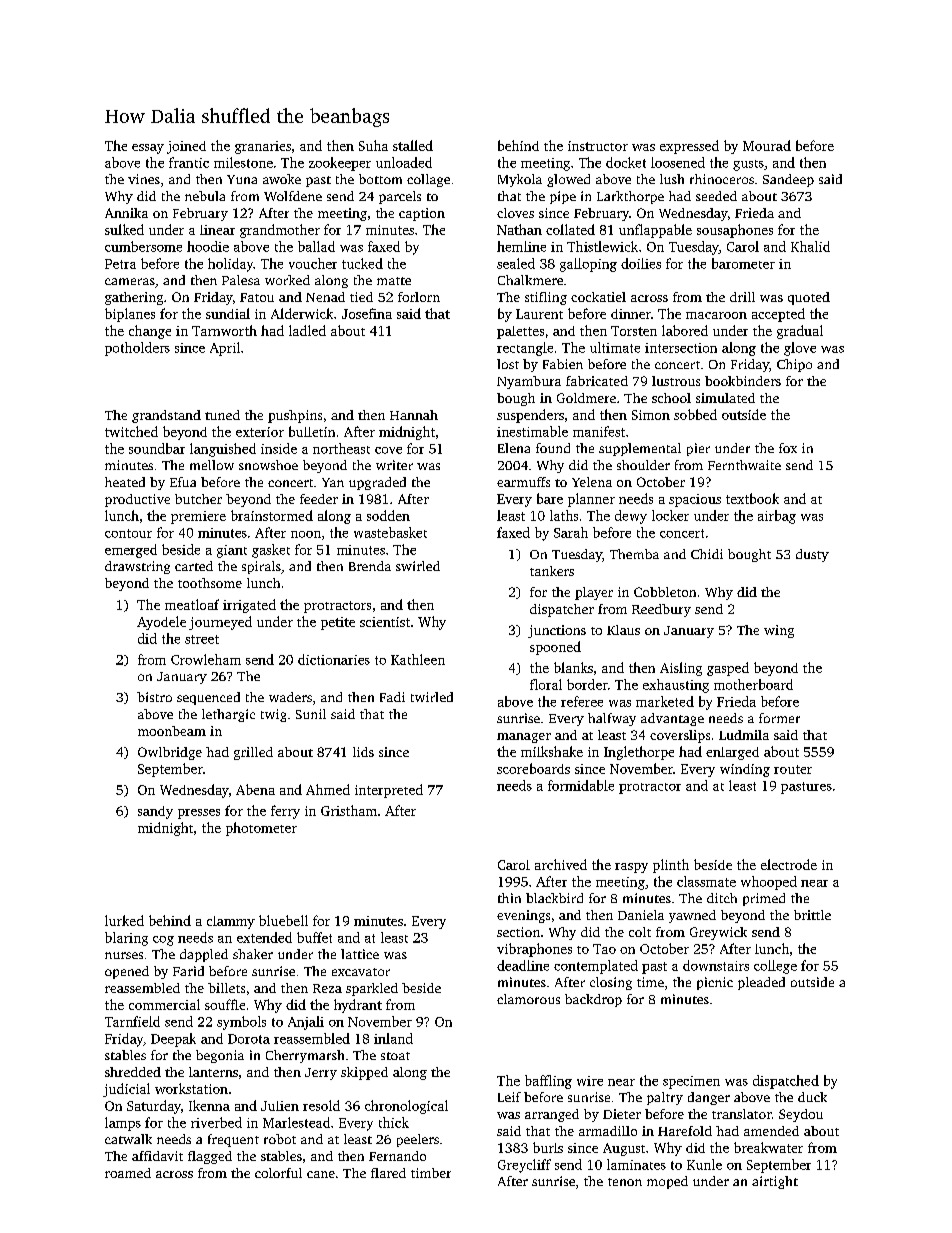  I want to click on dictionaries, so click(334, 659).
